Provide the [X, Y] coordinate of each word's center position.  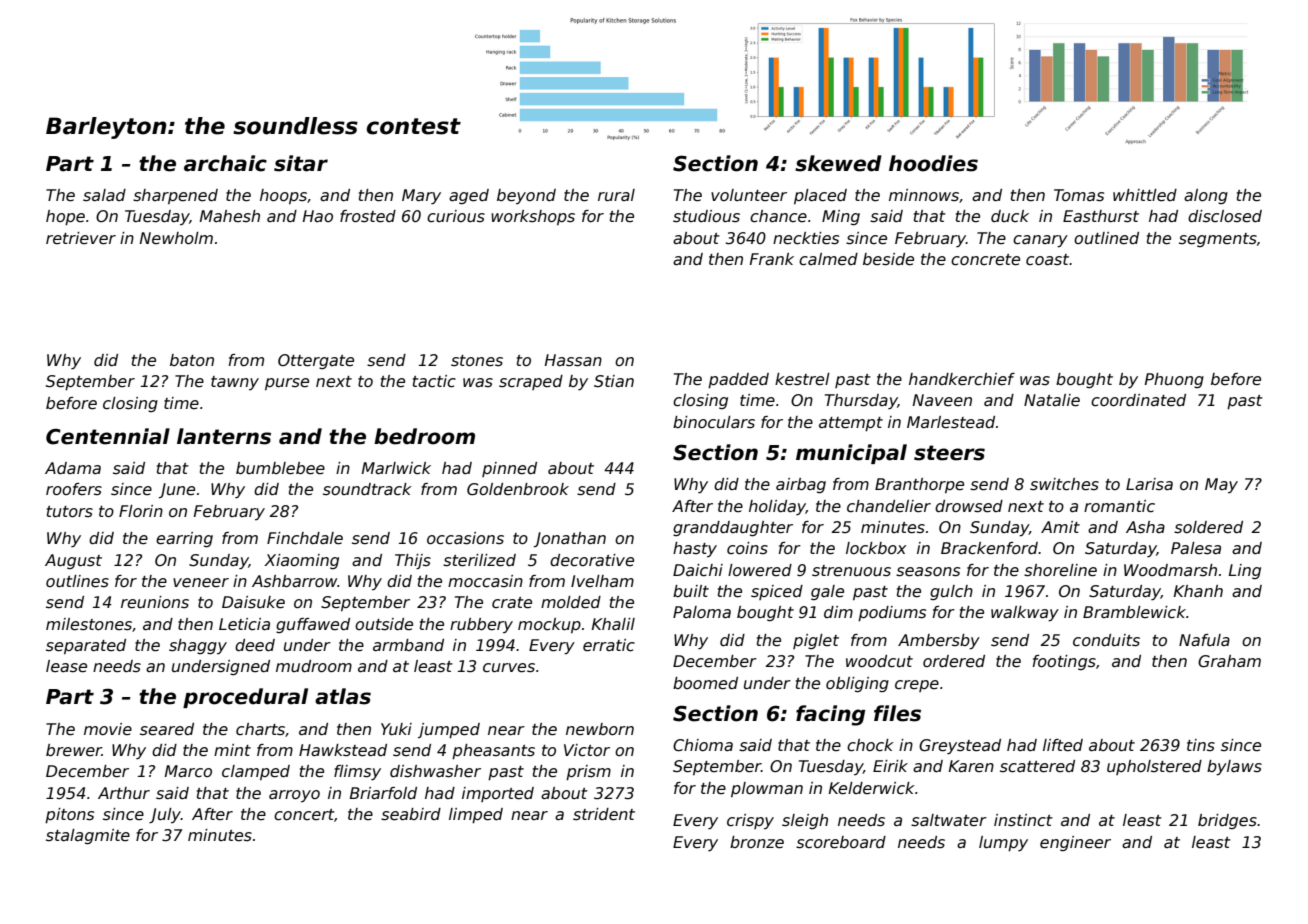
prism [588, 772]
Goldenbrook [518, 489]
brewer [74, 750]
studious [706, 216]
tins [1201, 745]
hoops [283, 196]
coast [1047, 260]
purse [287, 384]
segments [1218, 240]
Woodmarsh [1170, 570]
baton [192, 360]
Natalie [1052, 400]
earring [184, 539]
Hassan [573, 360]
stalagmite [88, 836]
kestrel [802, 379]
